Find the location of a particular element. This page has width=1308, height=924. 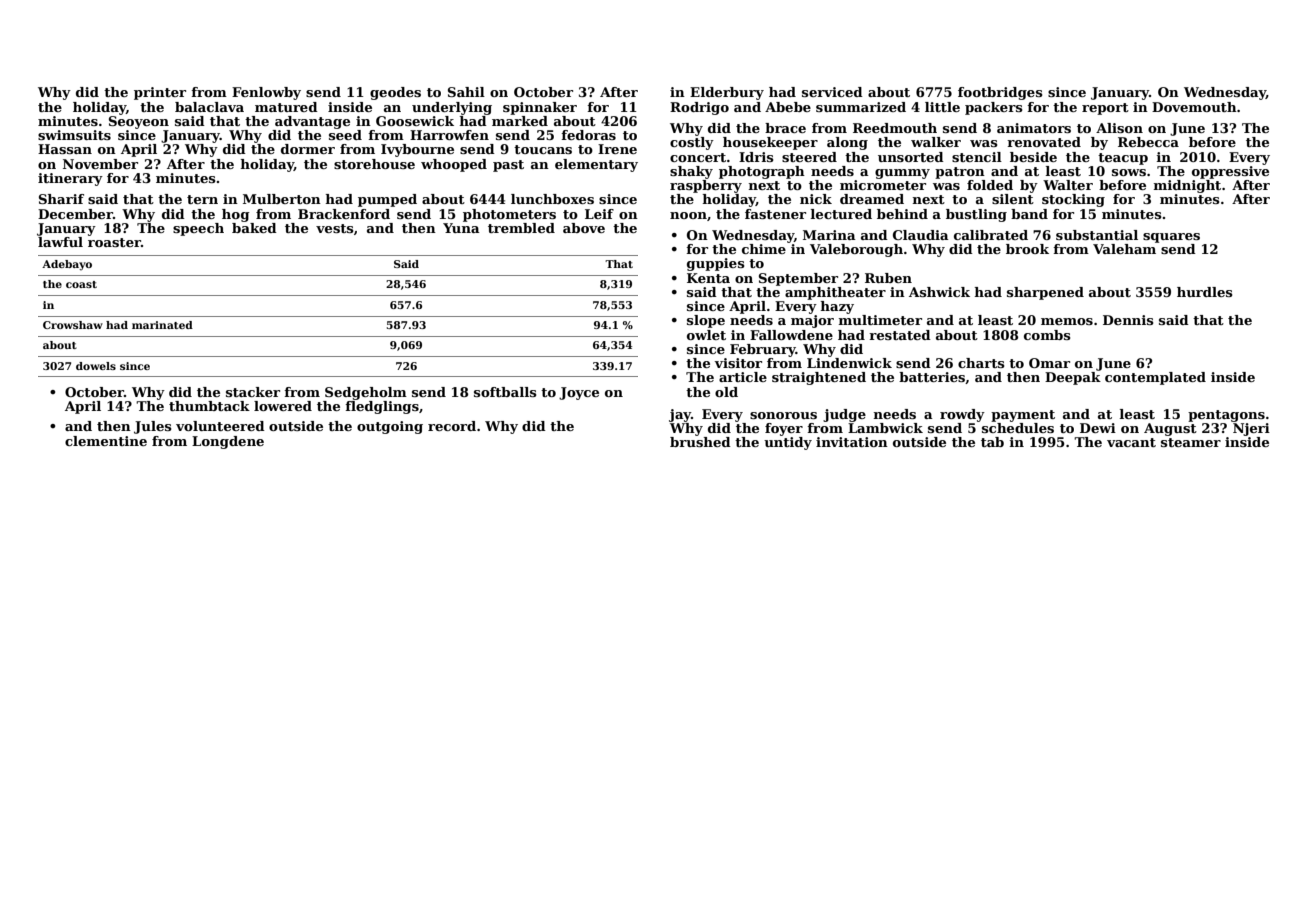

tab is located at coordinates (992, 442).
